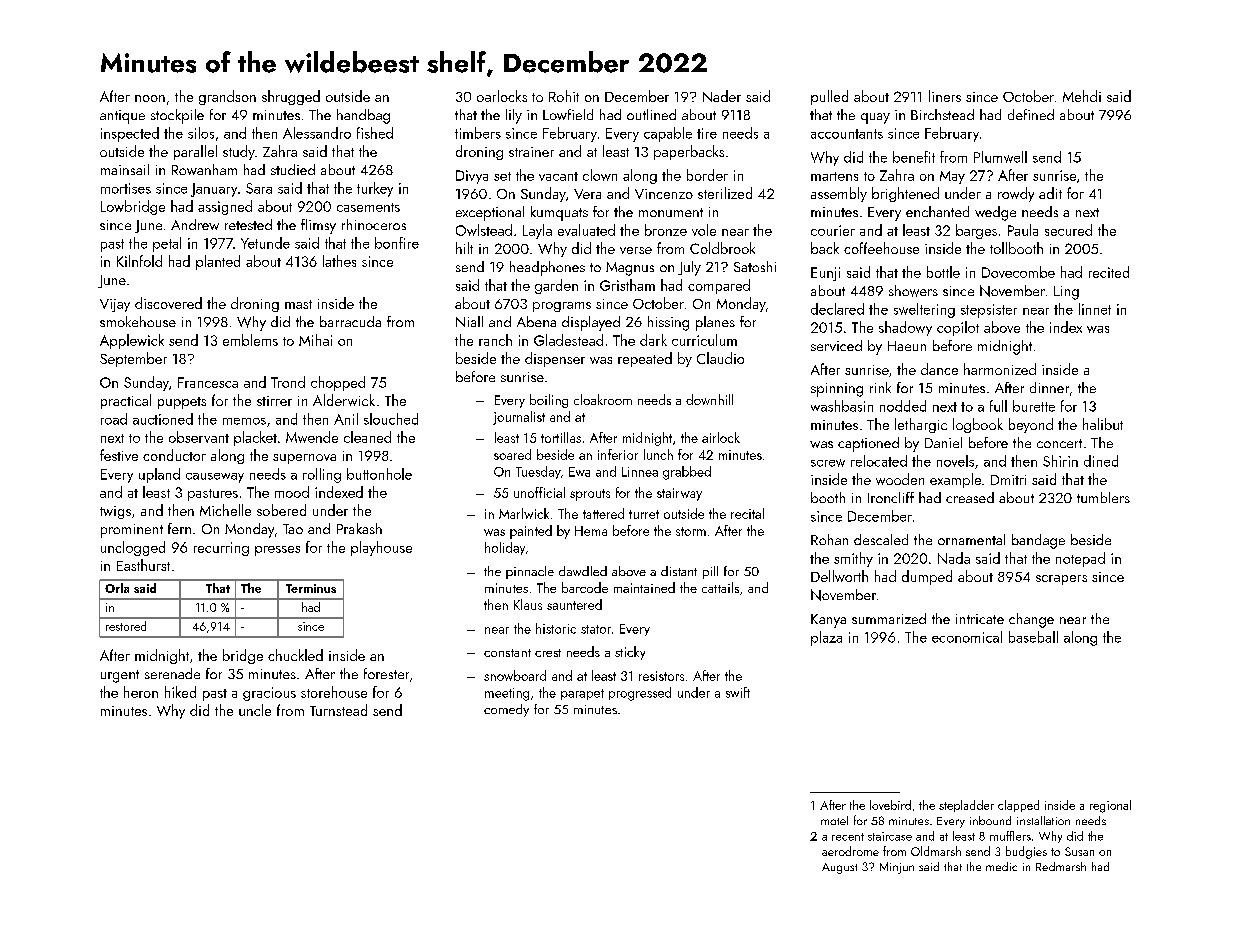  Describe the element at coordinates (1101, 461) in the screenshot. I see `dined` at that location.
